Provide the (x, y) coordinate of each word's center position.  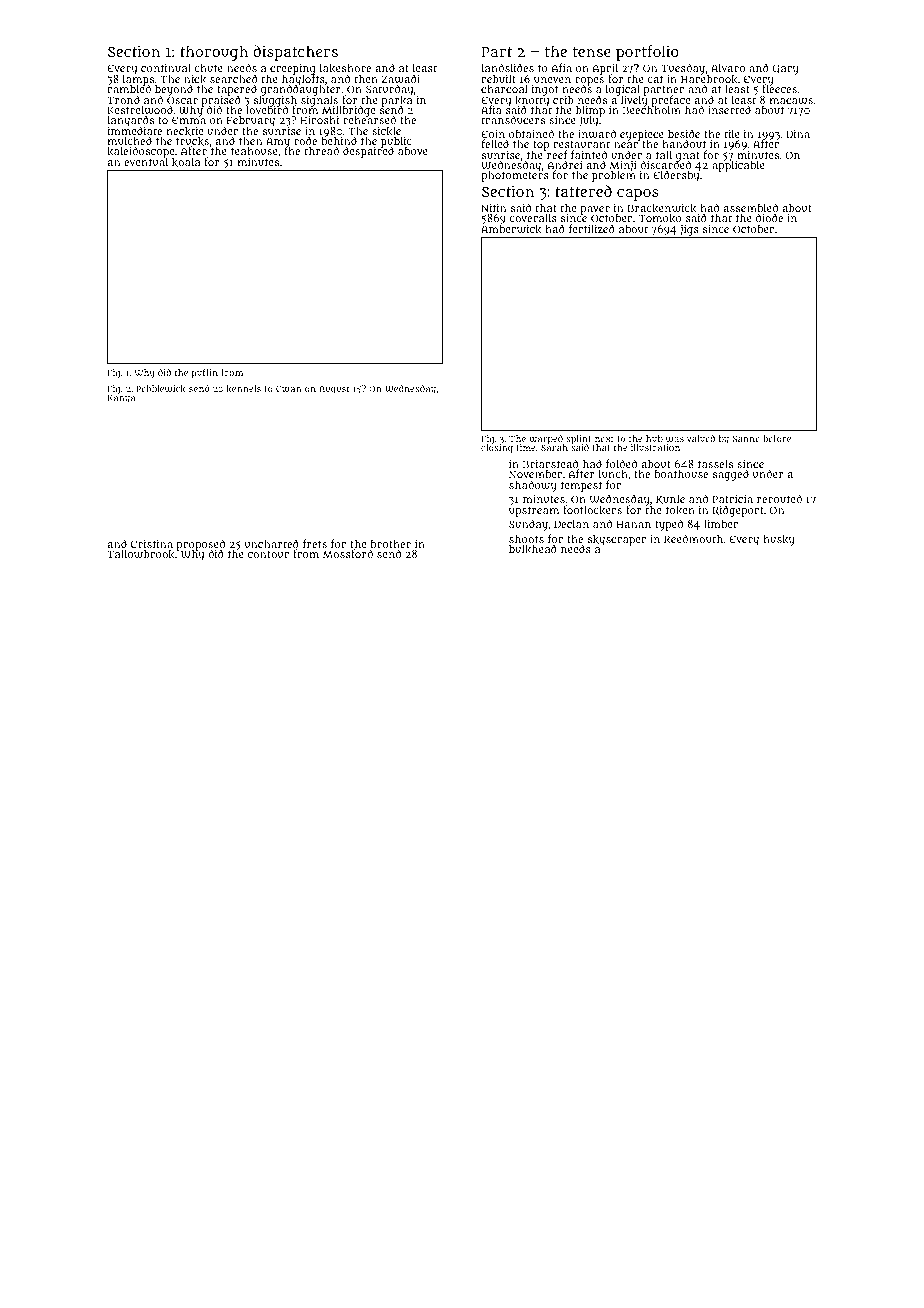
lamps (138, 80)
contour (268, 554)
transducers (513, 119)
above (413, 151)
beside (684, 133)
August (334, 390)
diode (769, 218)
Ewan (288, 389)
